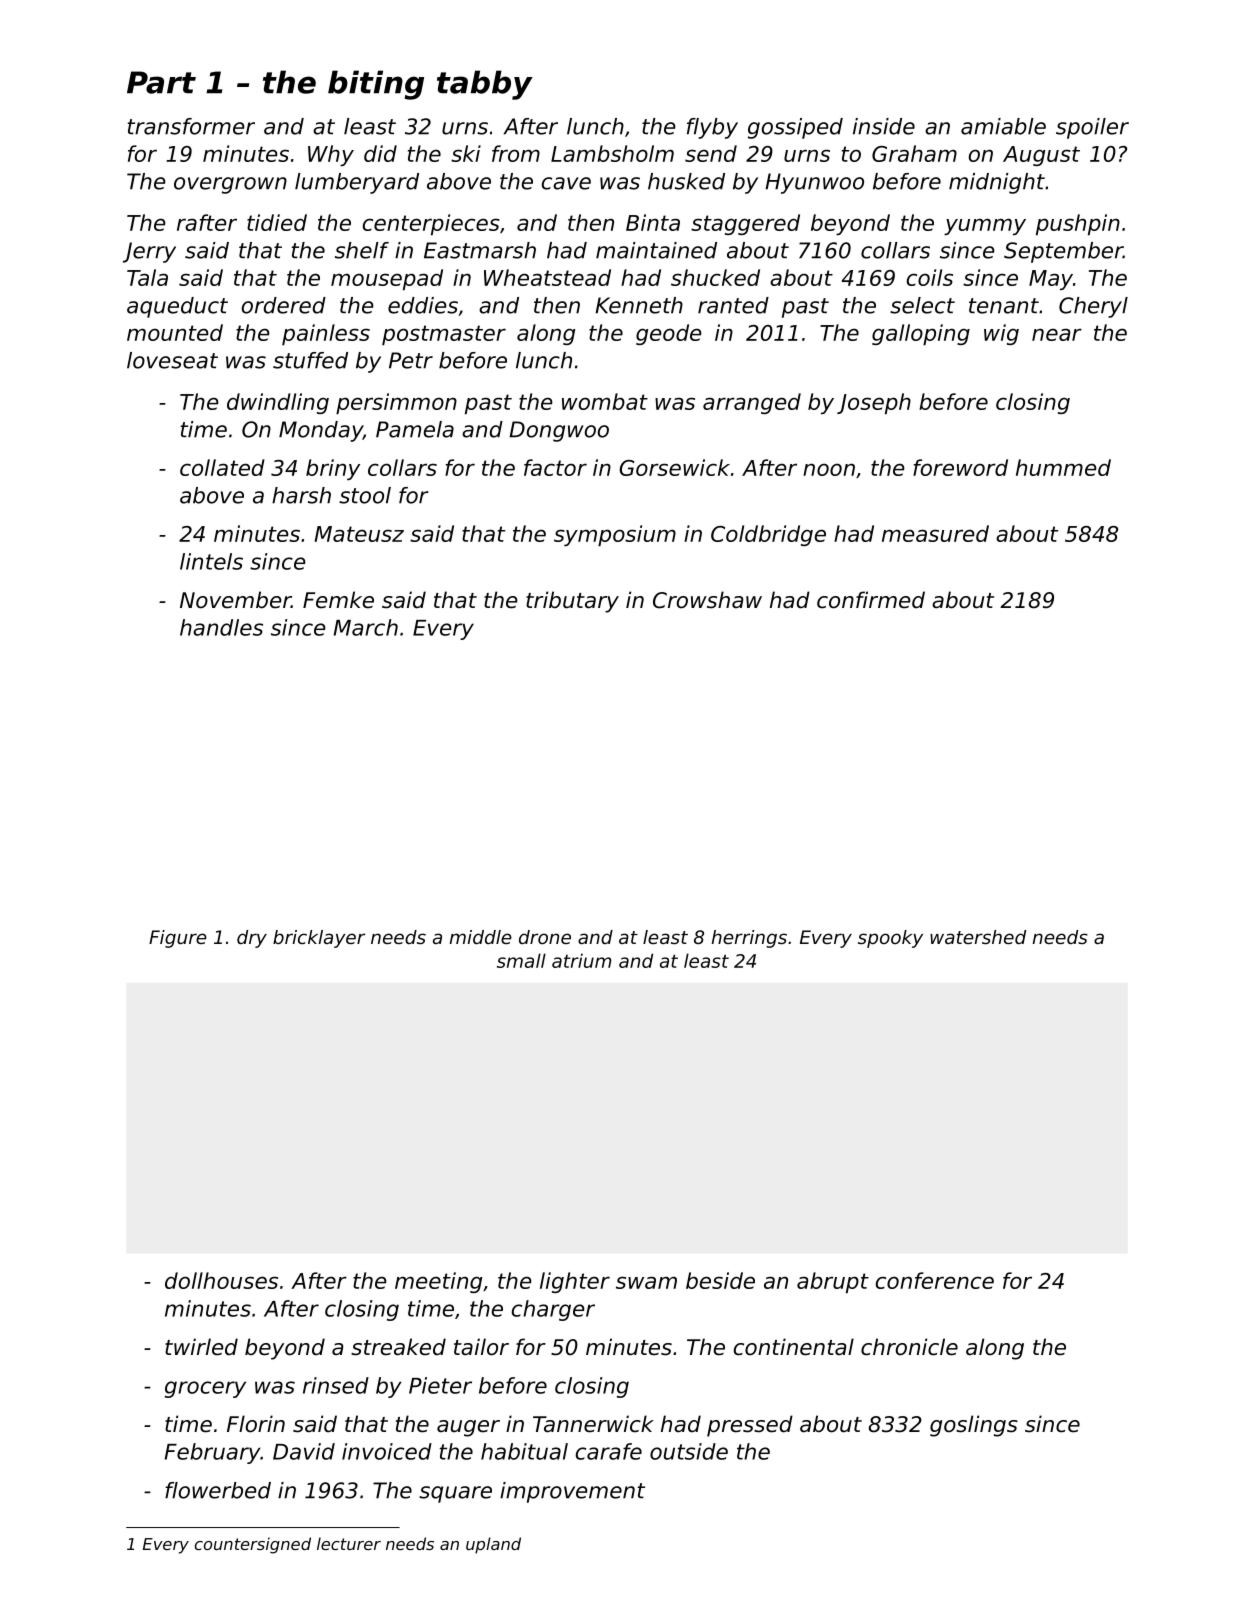  Describe the element at coordinates (221, 627) in the screenshot. I see `handles` at that location.
